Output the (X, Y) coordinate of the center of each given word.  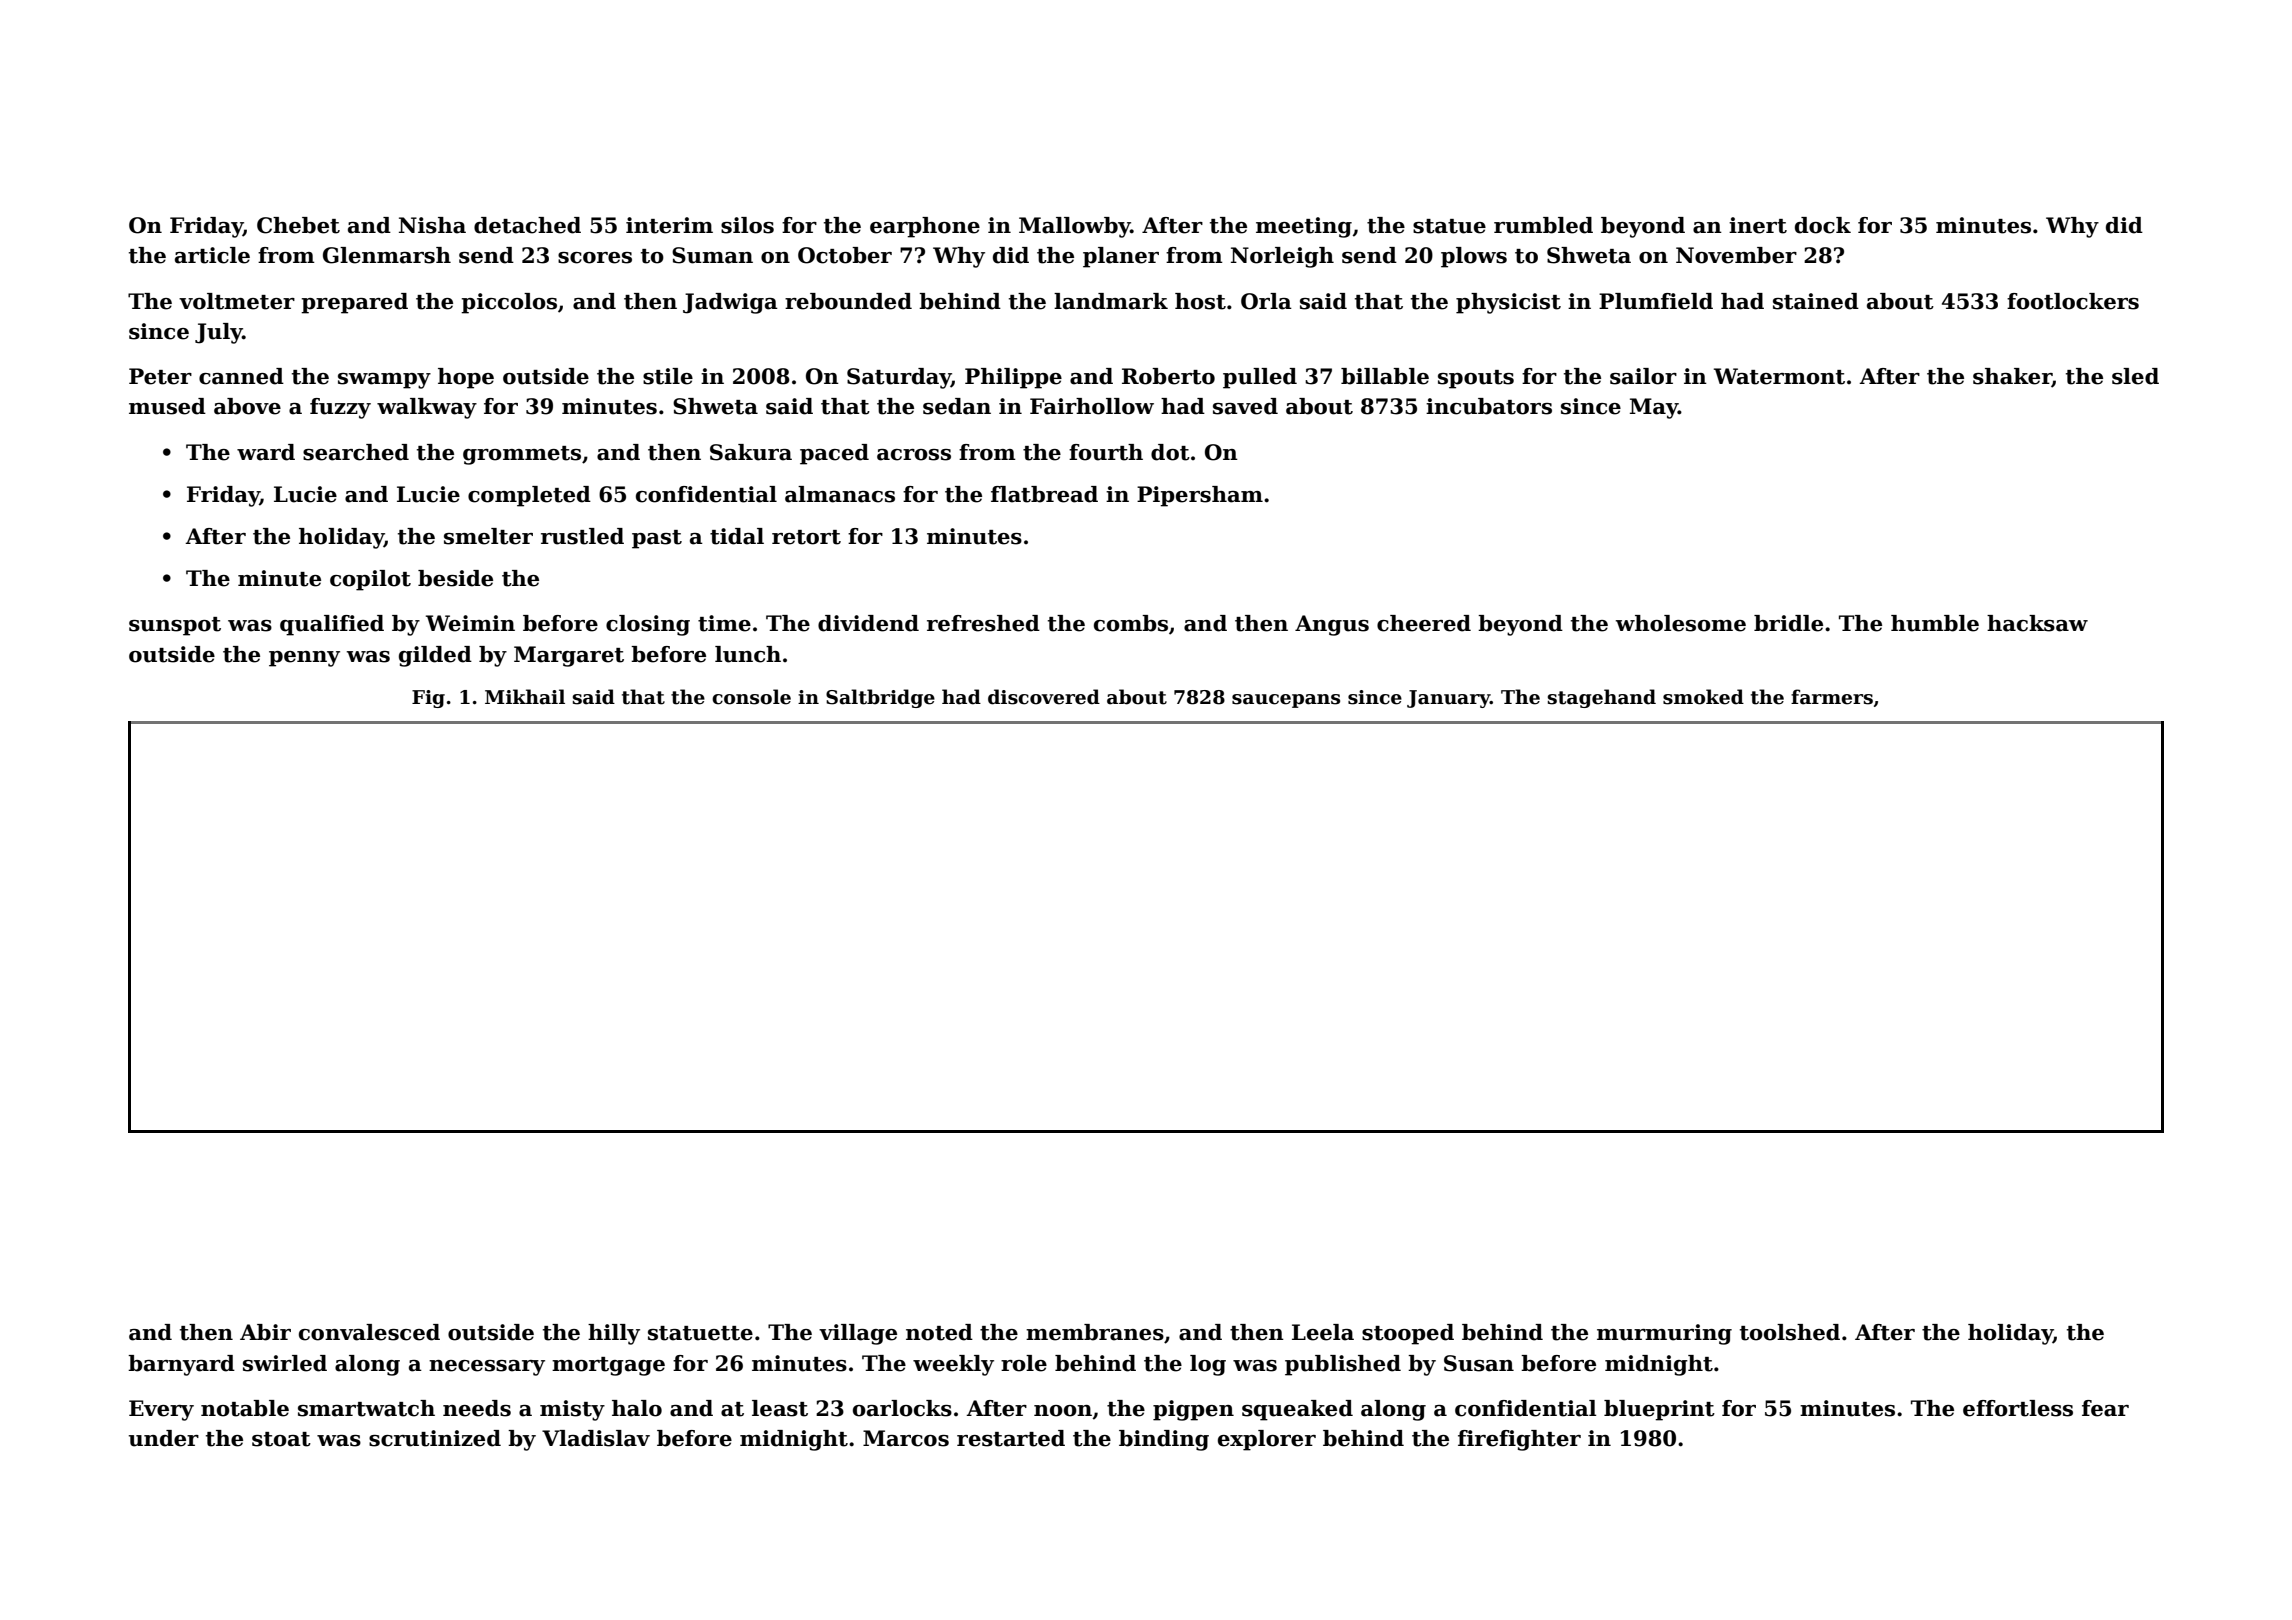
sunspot (175, 626)
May (1654, 408)
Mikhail (525, 697)
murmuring (1664, 1334)
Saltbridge (880, 698)
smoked (1703, 697)
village (858, 1334)
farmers (1832, 697)
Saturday (899, 378)
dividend (868, 623)
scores (595, 258)
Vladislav (596, 1438)
